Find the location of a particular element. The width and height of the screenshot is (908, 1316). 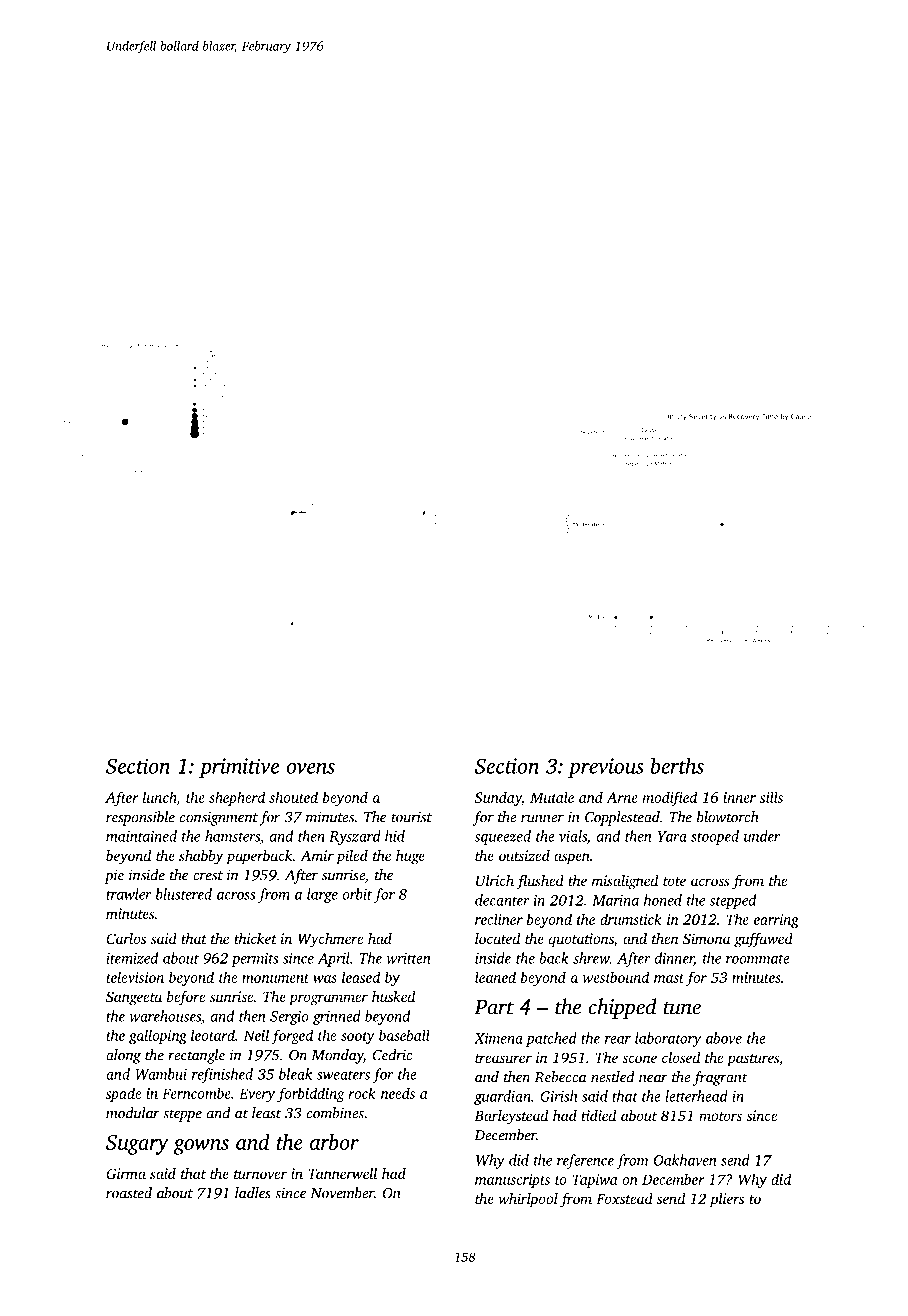

closed is located at coordinates (681, 1057).
